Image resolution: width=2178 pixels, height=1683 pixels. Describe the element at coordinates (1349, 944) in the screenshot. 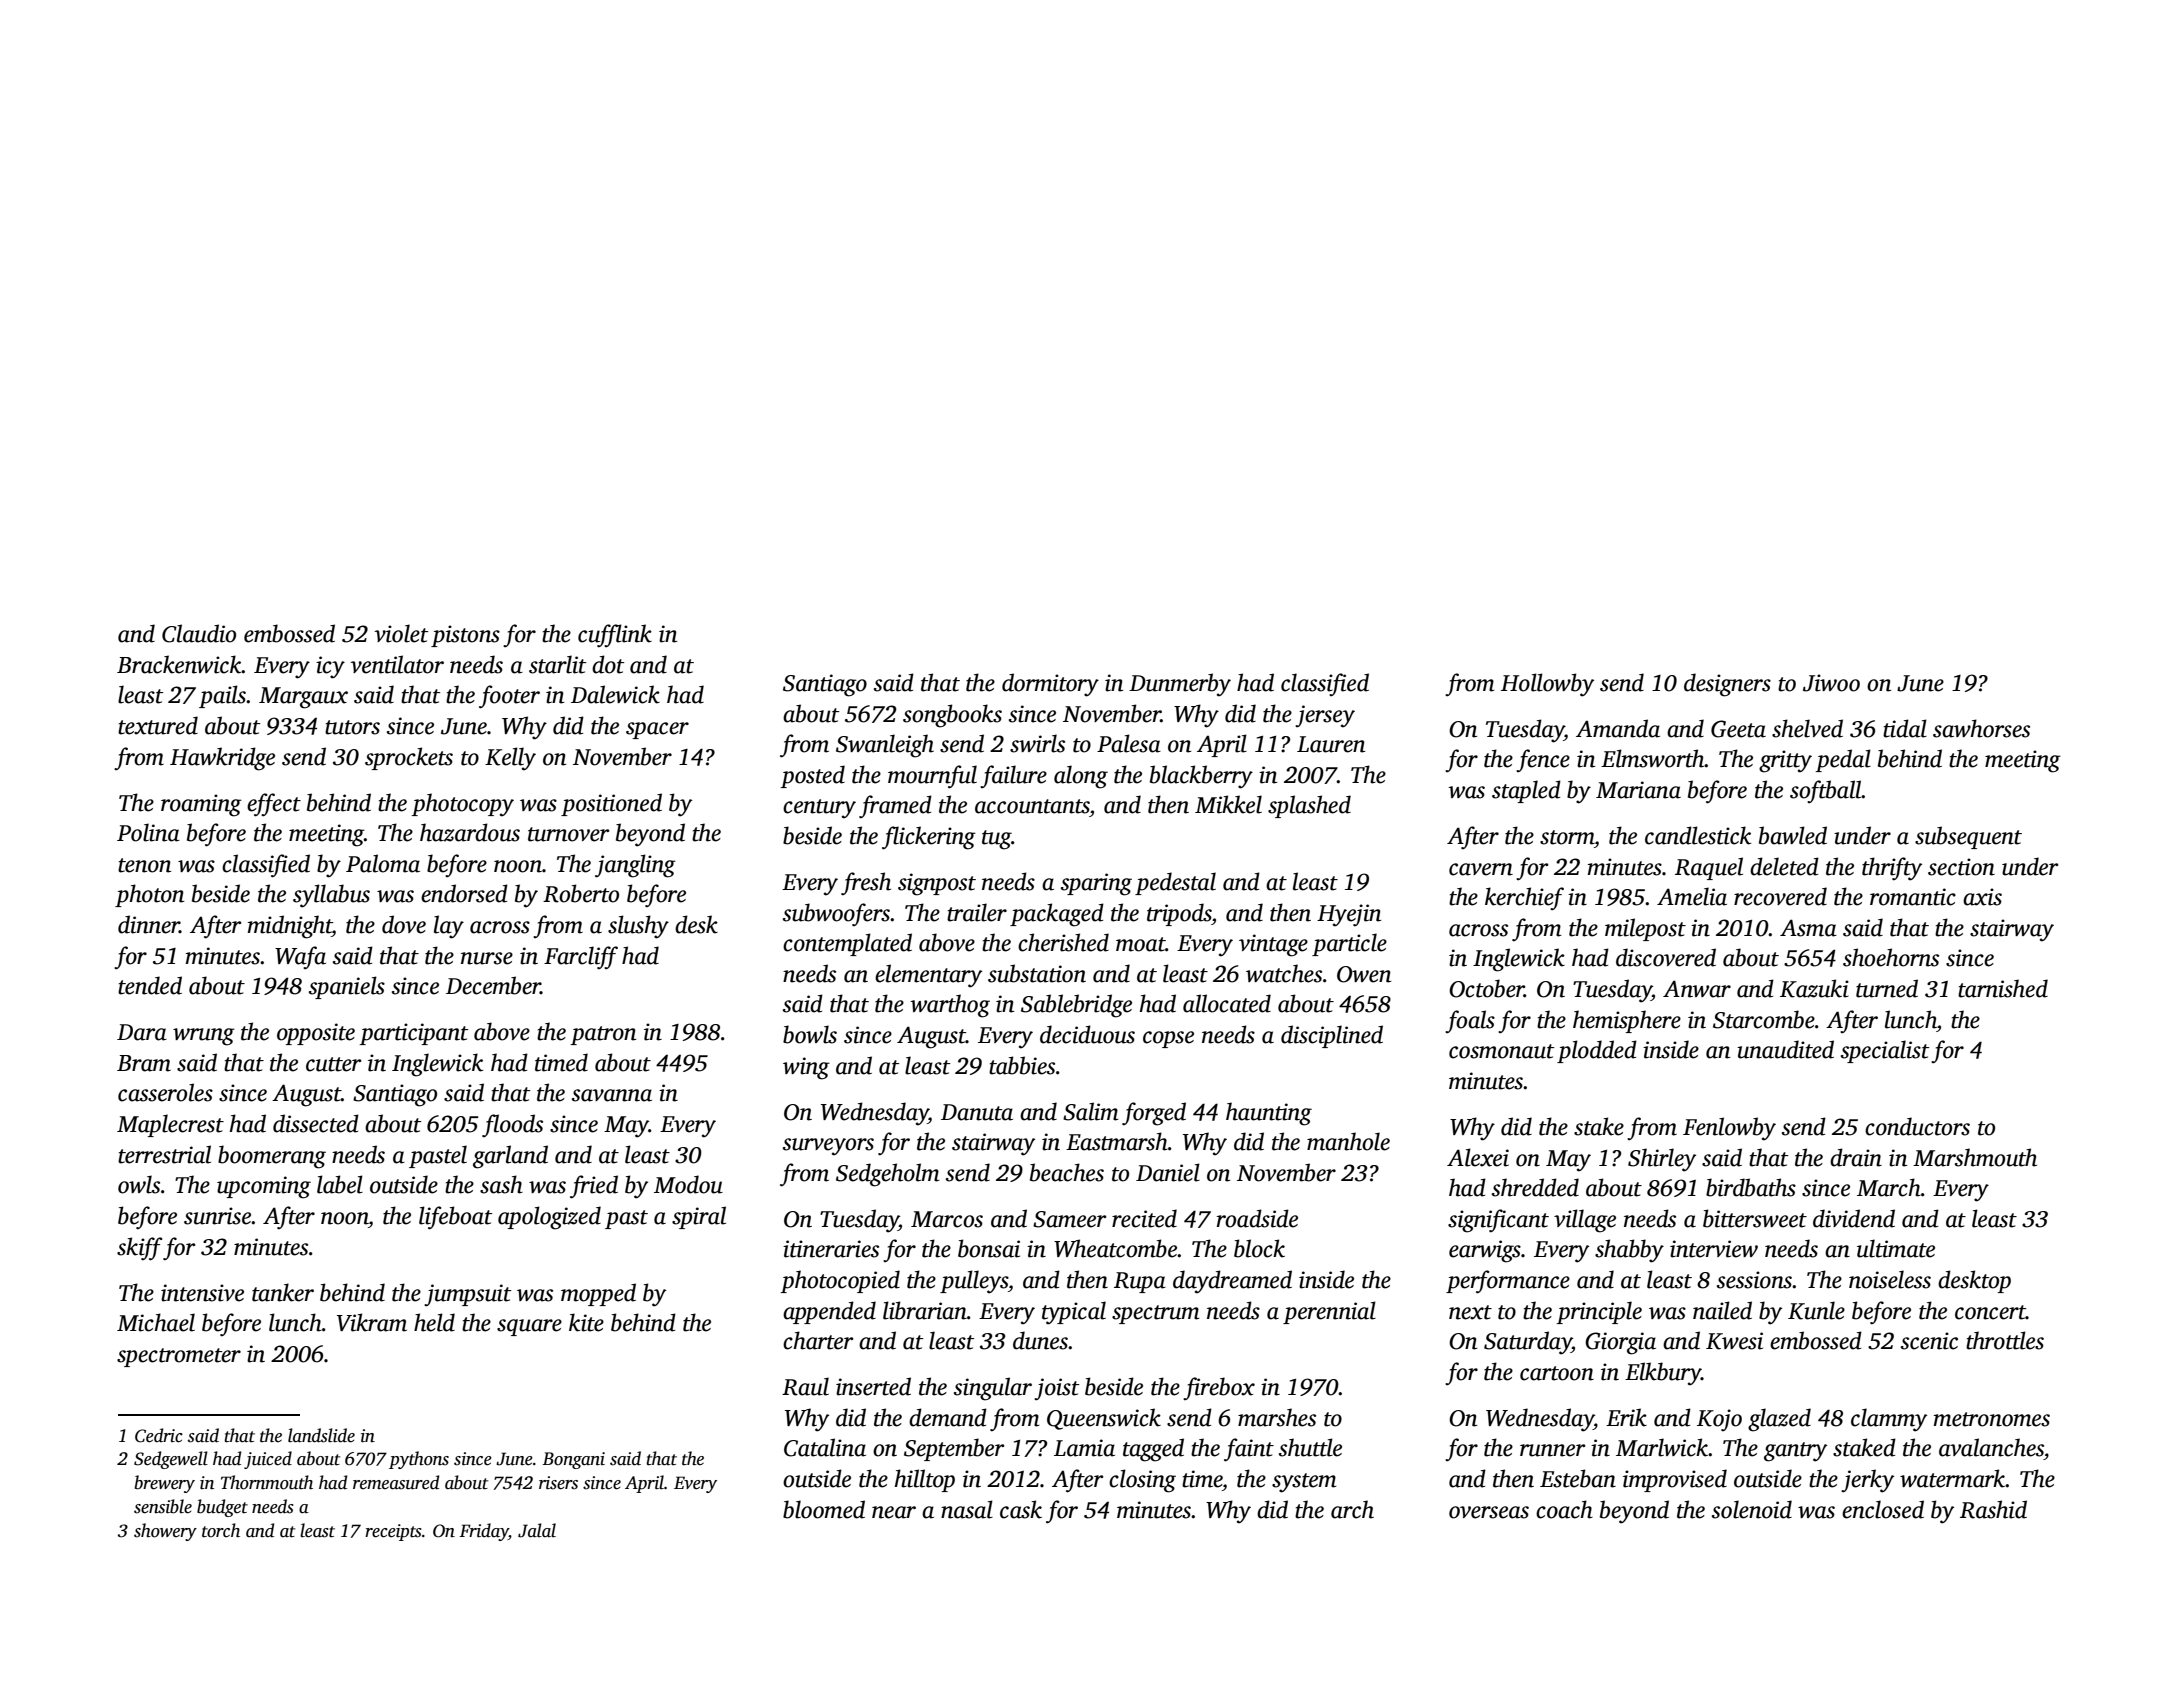

I see `particle` at that location.
